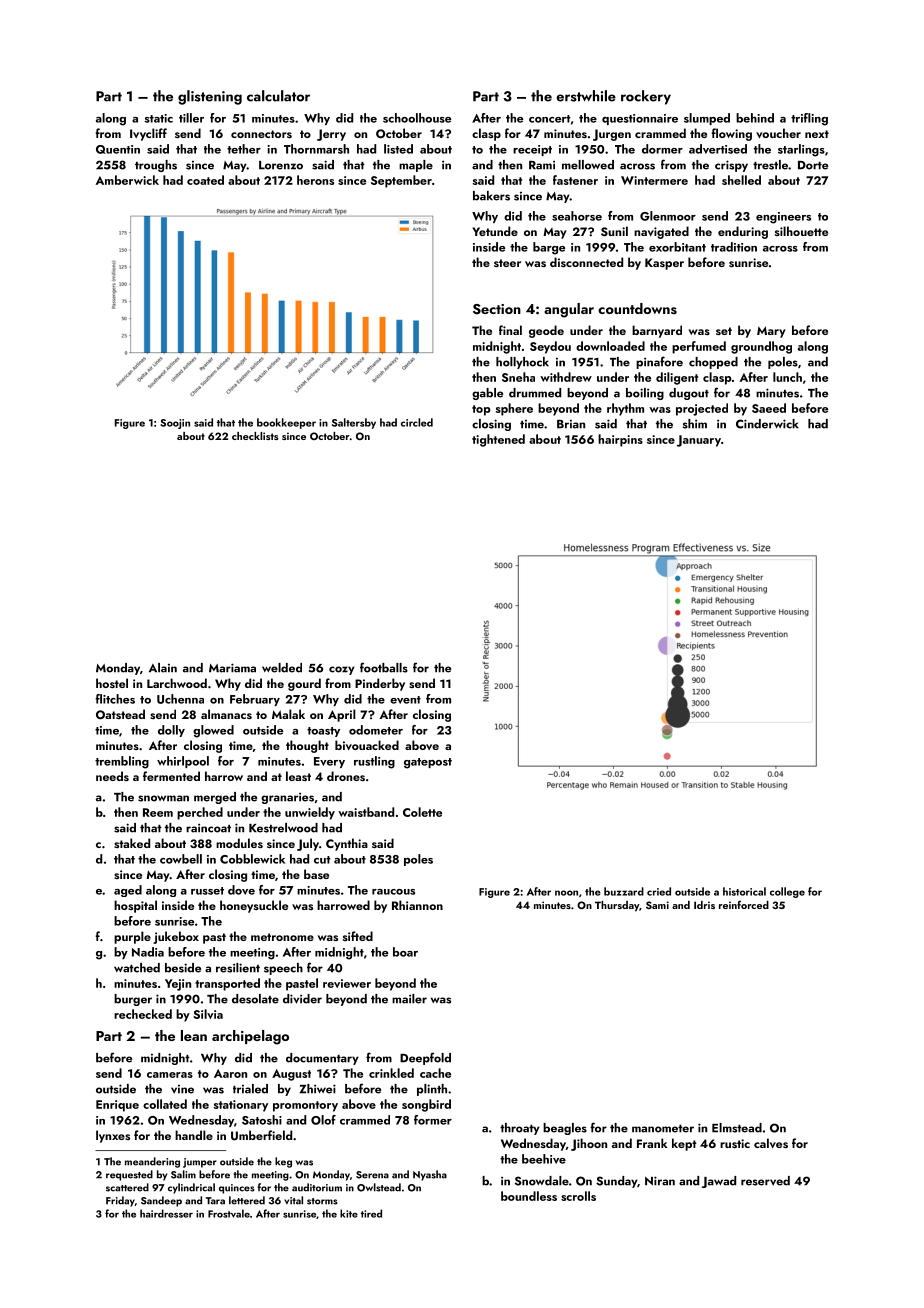 This image has height=1308, width=924. What do you see at coordinates (743, 232) in the image?
I see `enduring` at bounding box center [743, 232].
